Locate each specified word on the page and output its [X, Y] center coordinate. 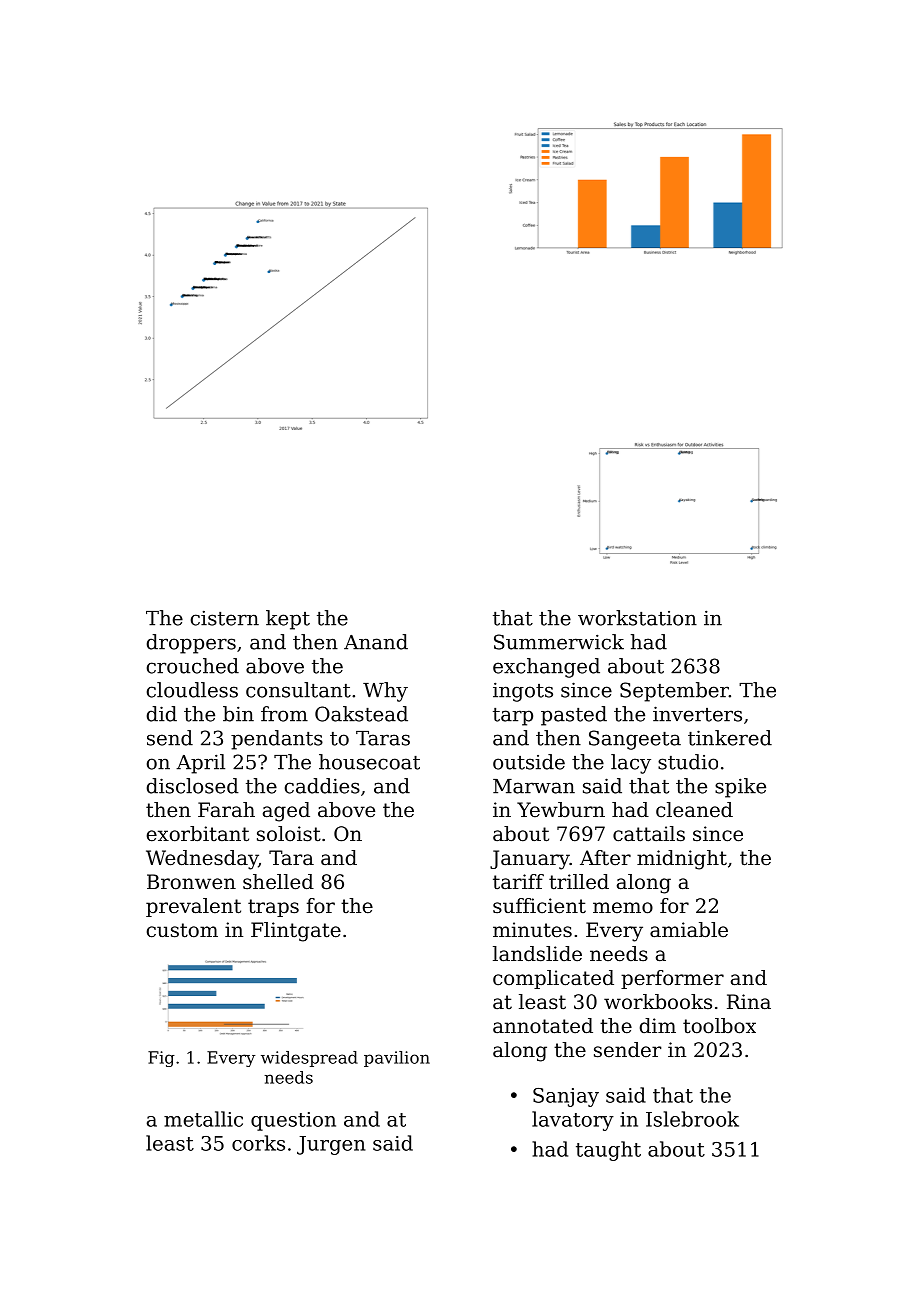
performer [672, 979]
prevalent [193, 907]
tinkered [730, 738]
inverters [697, 714]
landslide [537, 954]
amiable [689, 930]
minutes [532, 930]
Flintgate [296, 932]
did [162, 714]
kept [288, 620]
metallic [203, 1119]
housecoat [369, 762]
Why [385, 692]
